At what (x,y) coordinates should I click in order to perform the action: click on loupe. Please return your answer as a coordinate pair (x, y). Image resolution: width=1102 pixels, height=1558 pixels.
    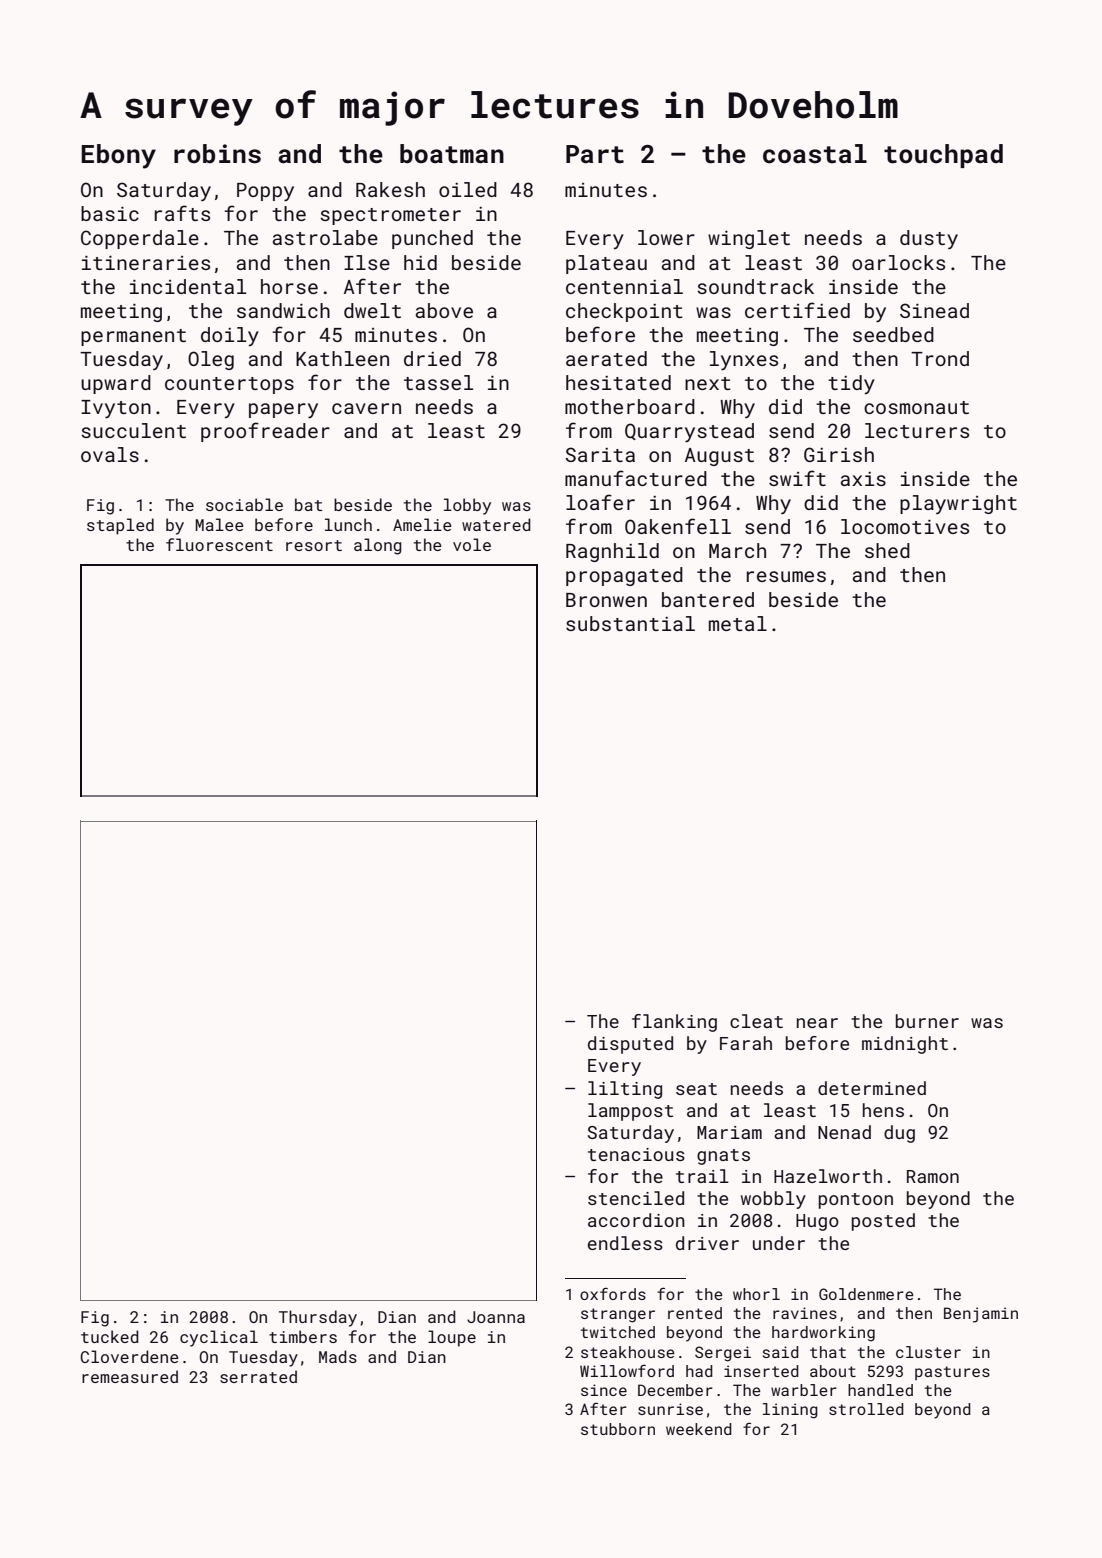
    Looking at the image, I should click on (452, 1338).
